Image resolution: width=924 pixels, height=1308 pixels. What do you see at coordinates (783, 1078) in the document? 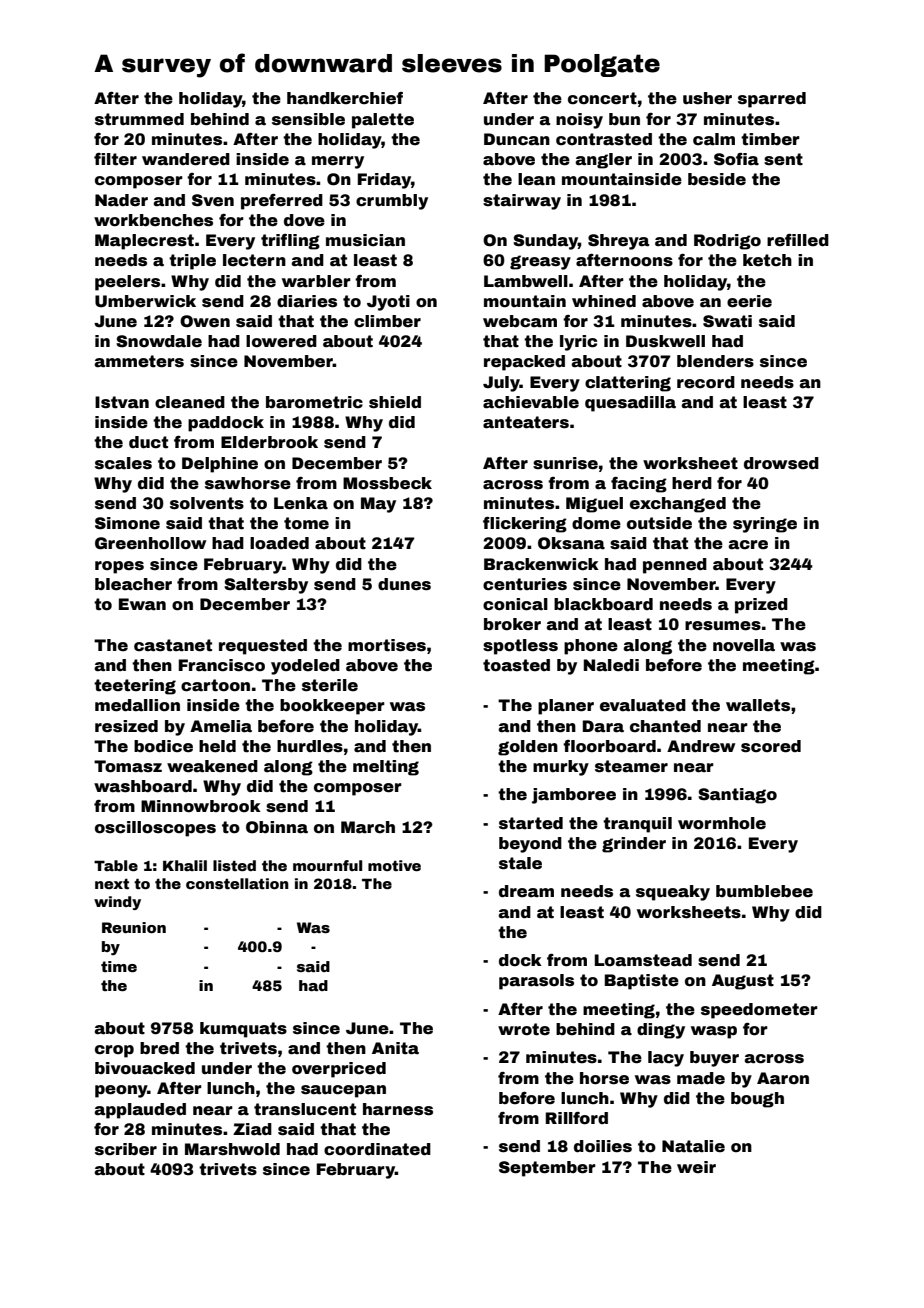
I see `Aaron` at bounding box center [783, 1078].
